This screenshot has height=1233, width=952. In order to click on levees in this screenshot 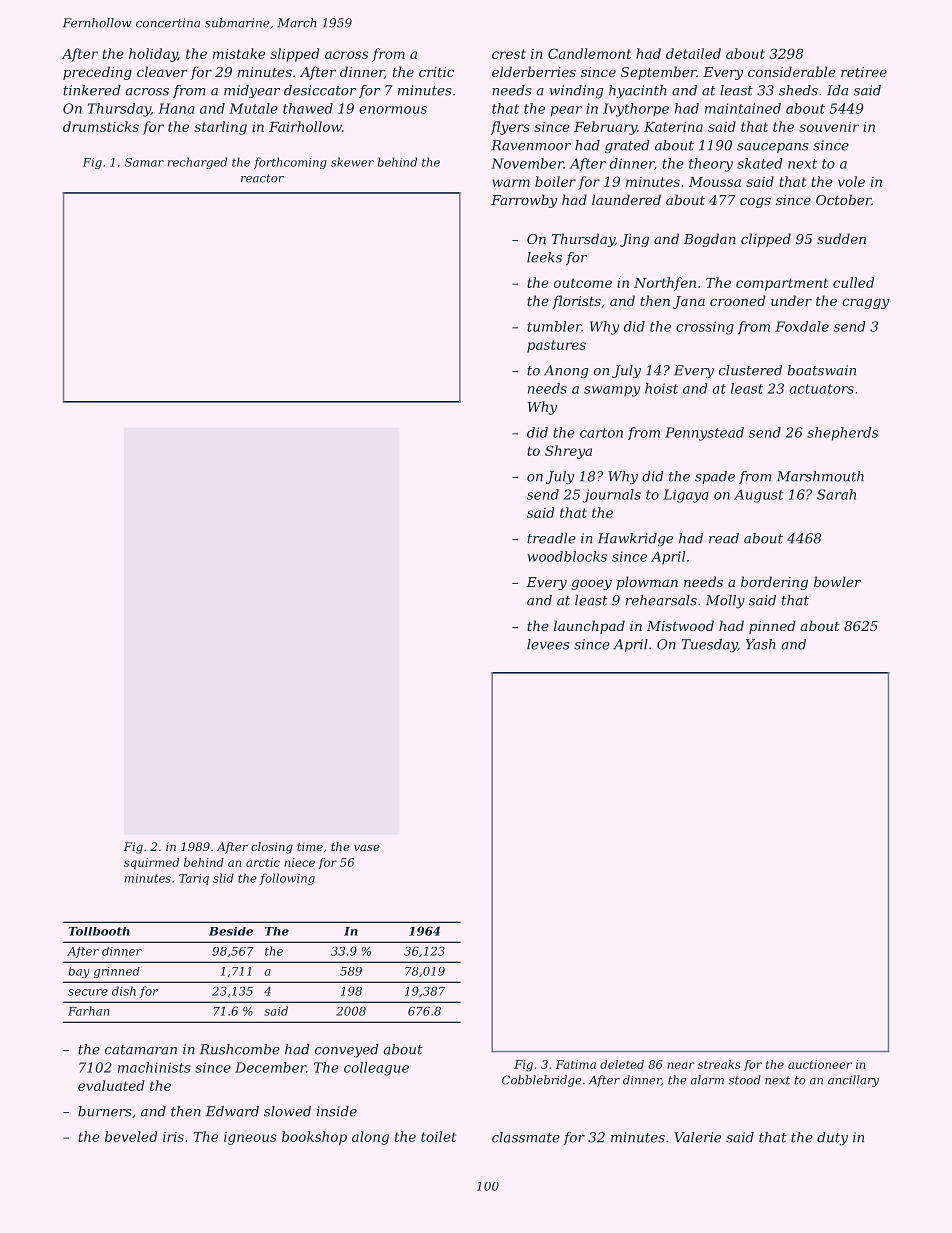, I will do `click(548, 644)`.
